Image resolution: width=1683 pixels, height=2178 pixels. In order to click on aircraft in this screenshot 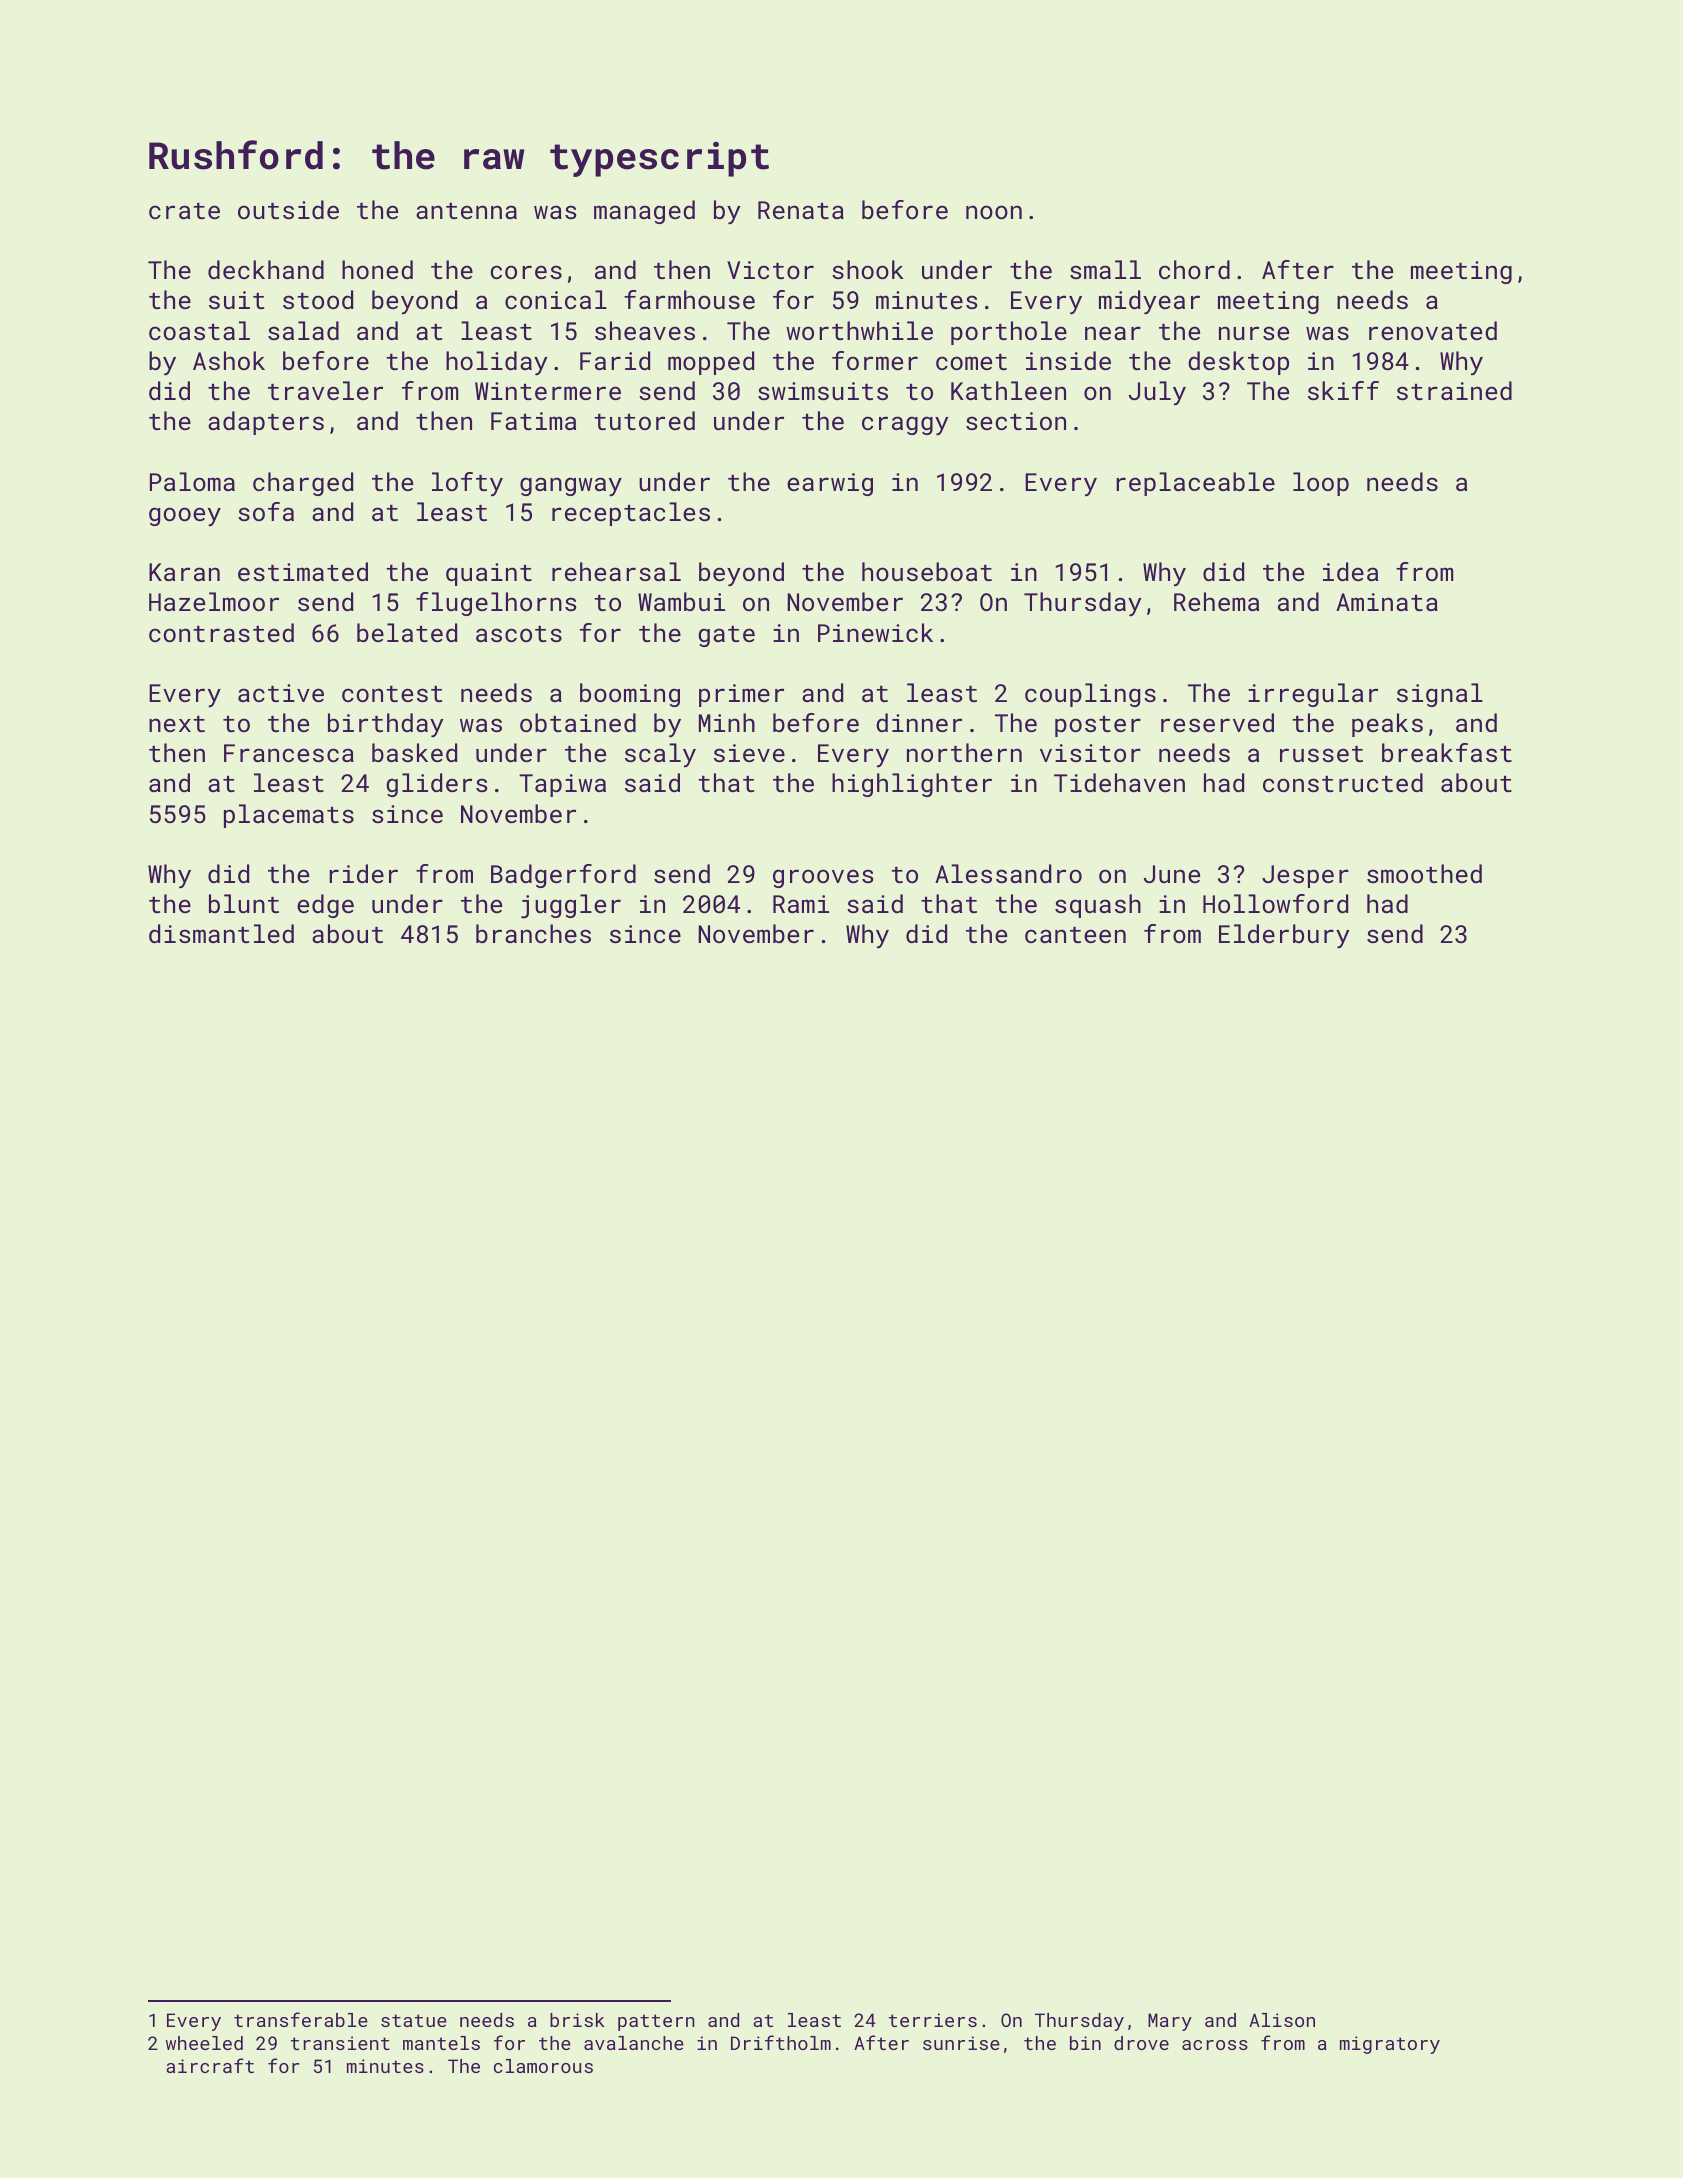, I will do `click(210, 2065)`.
